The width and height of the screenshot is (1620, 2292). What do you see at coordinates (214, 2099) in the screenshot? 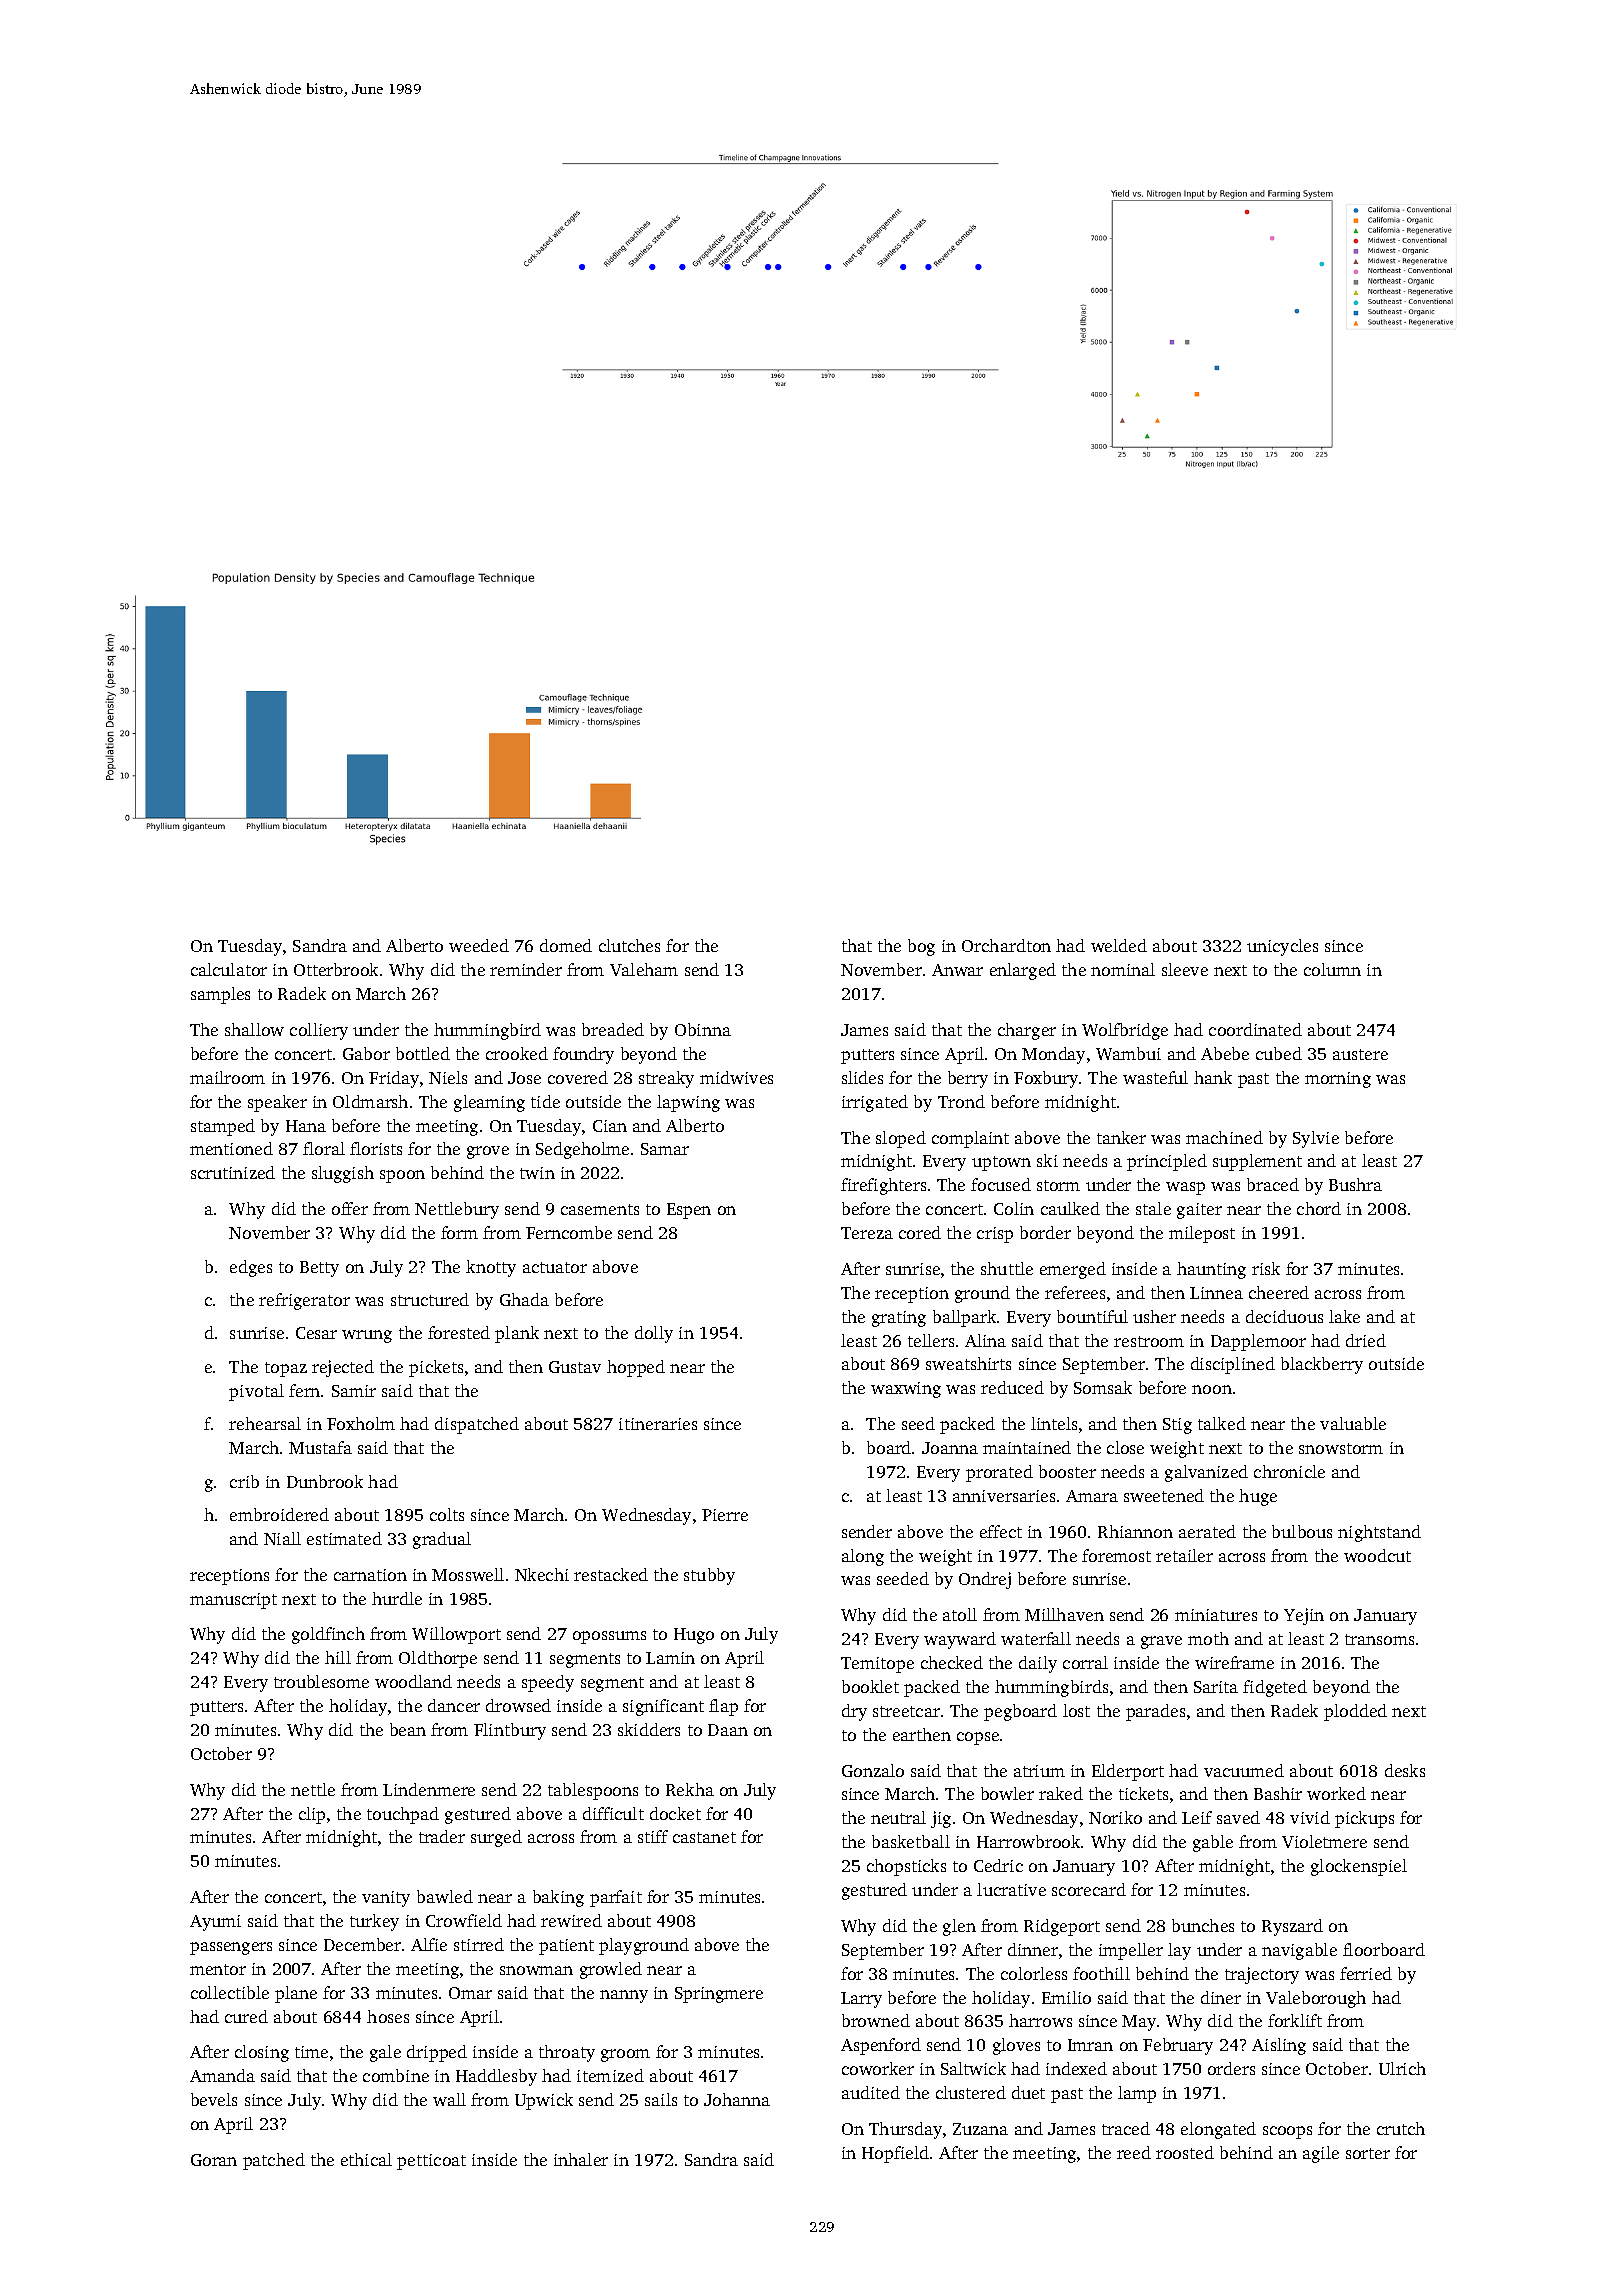
I see `bevels` at bounding box center [214, 2099].
